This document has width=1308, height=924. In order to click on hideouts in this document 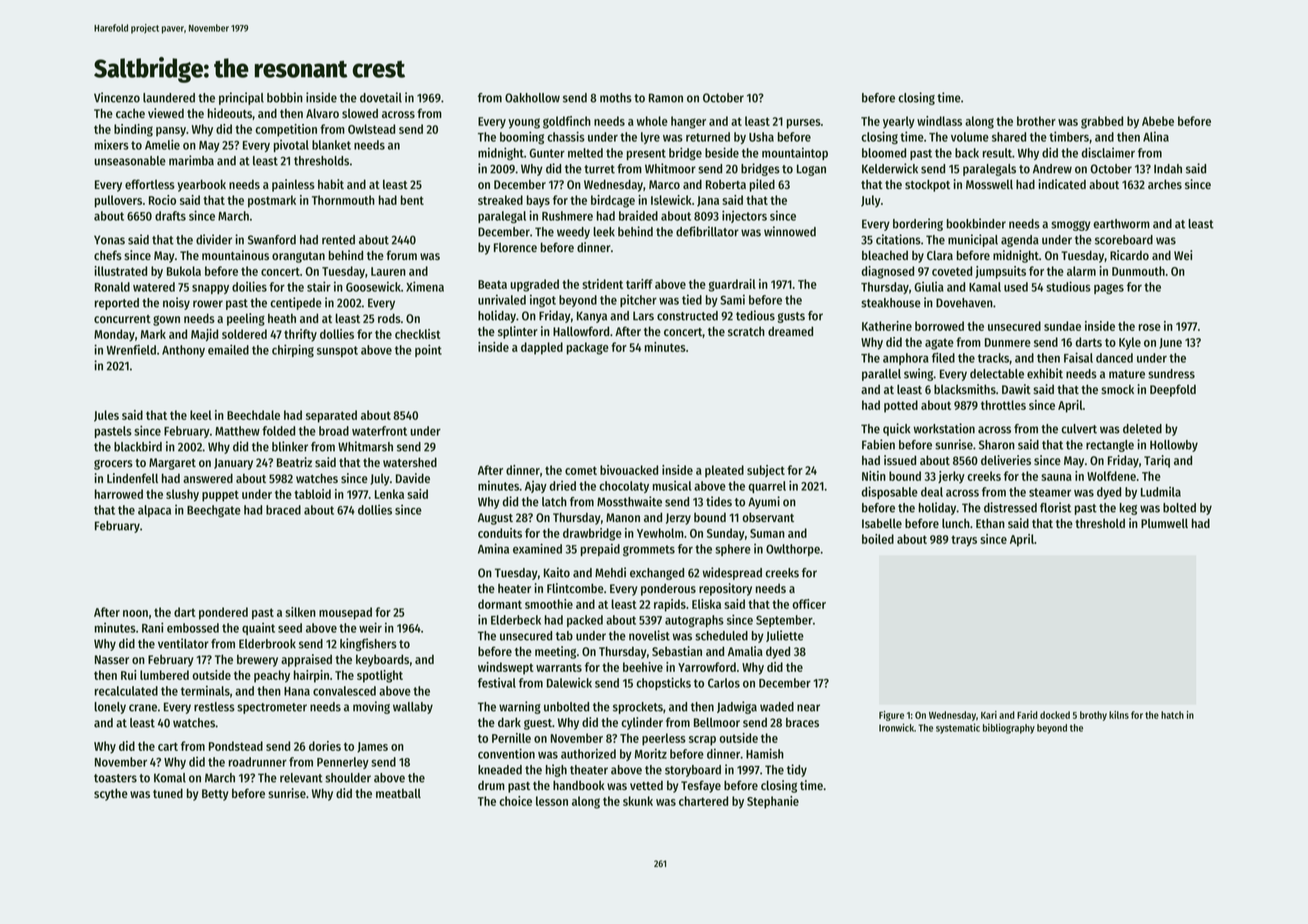, I will do `click(230, 114)`.
